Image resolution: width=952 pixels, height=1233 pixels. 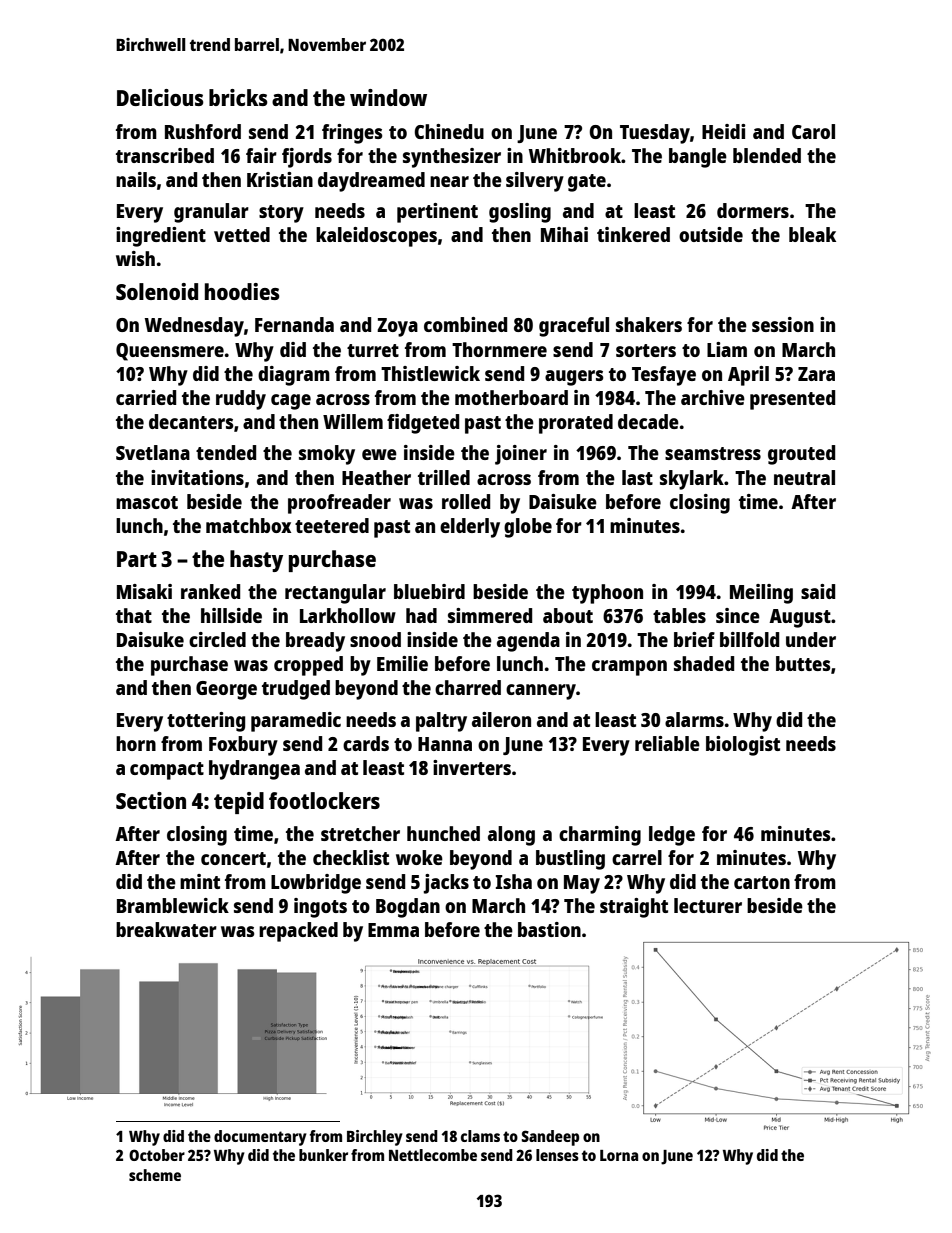 What do you see at coordinates (248, 525) in the image?
I see `matchbox` at bounding box center [248, 525].
